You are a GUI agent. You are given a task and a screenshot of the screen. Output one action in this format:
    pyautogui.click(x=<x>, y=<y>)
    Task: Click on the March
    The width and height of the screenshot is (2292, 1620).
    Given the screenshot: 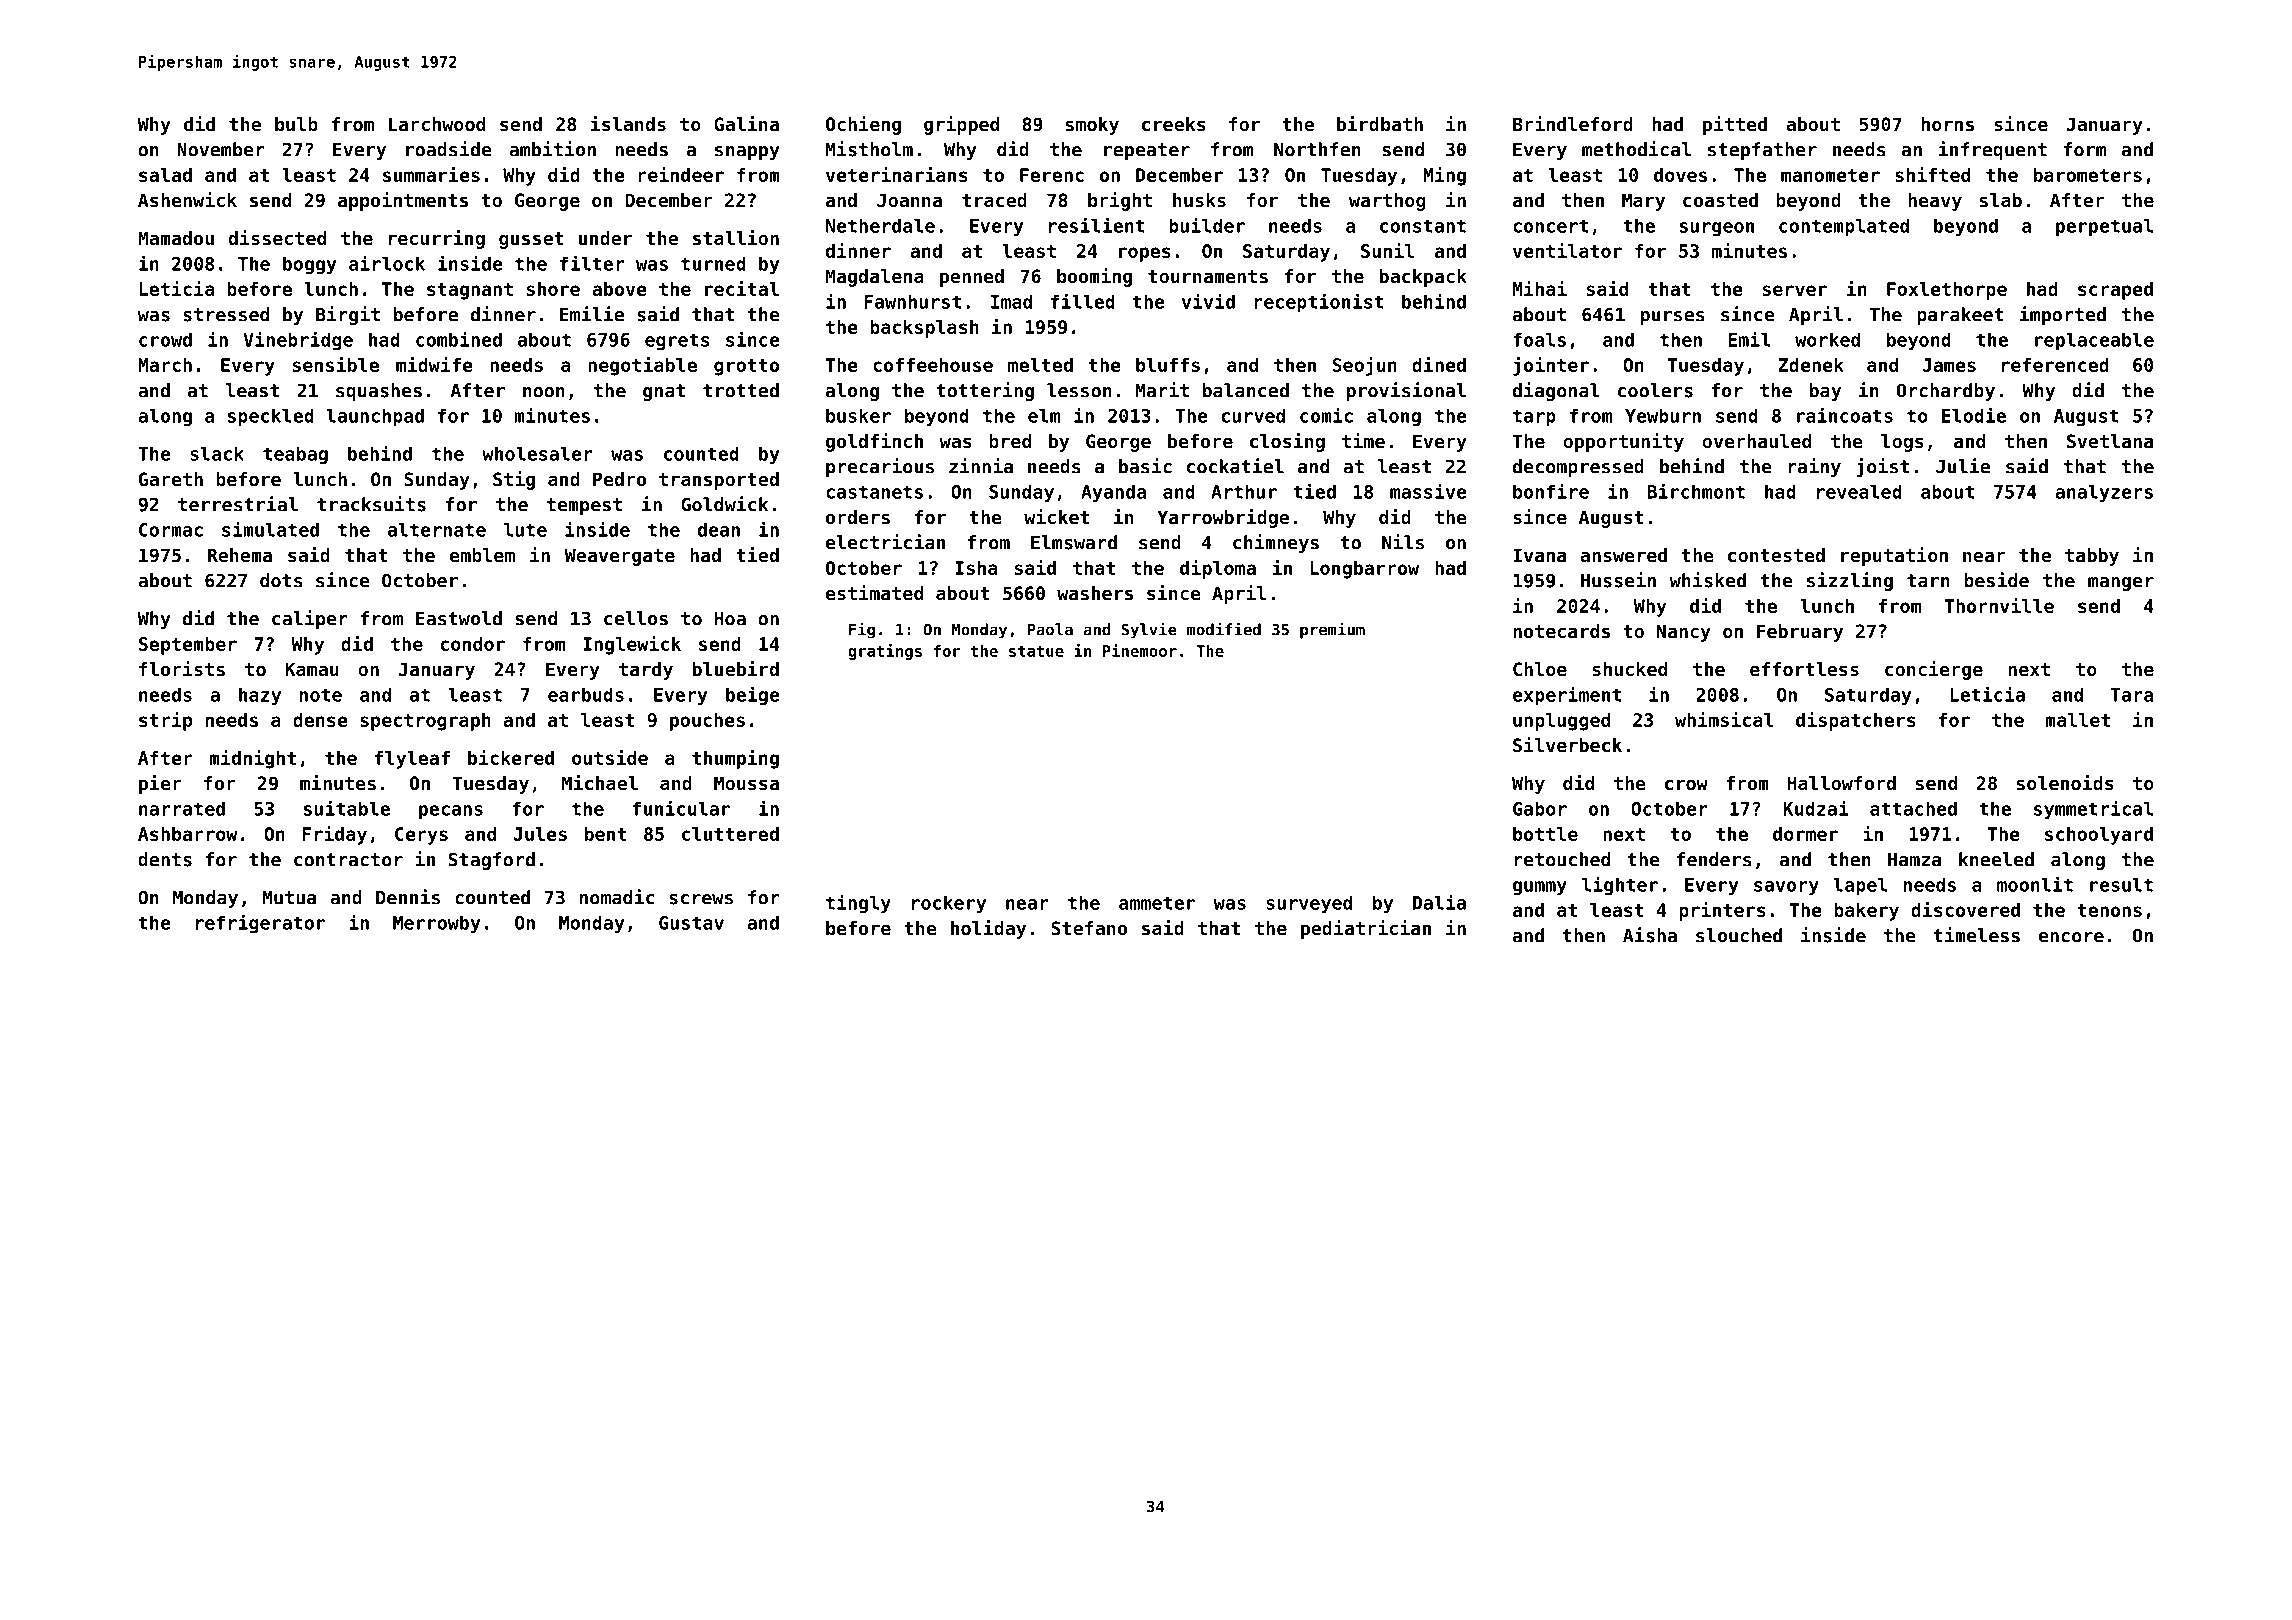 What is the action you would take?
    pyautogui.click(x=165, y=365)
